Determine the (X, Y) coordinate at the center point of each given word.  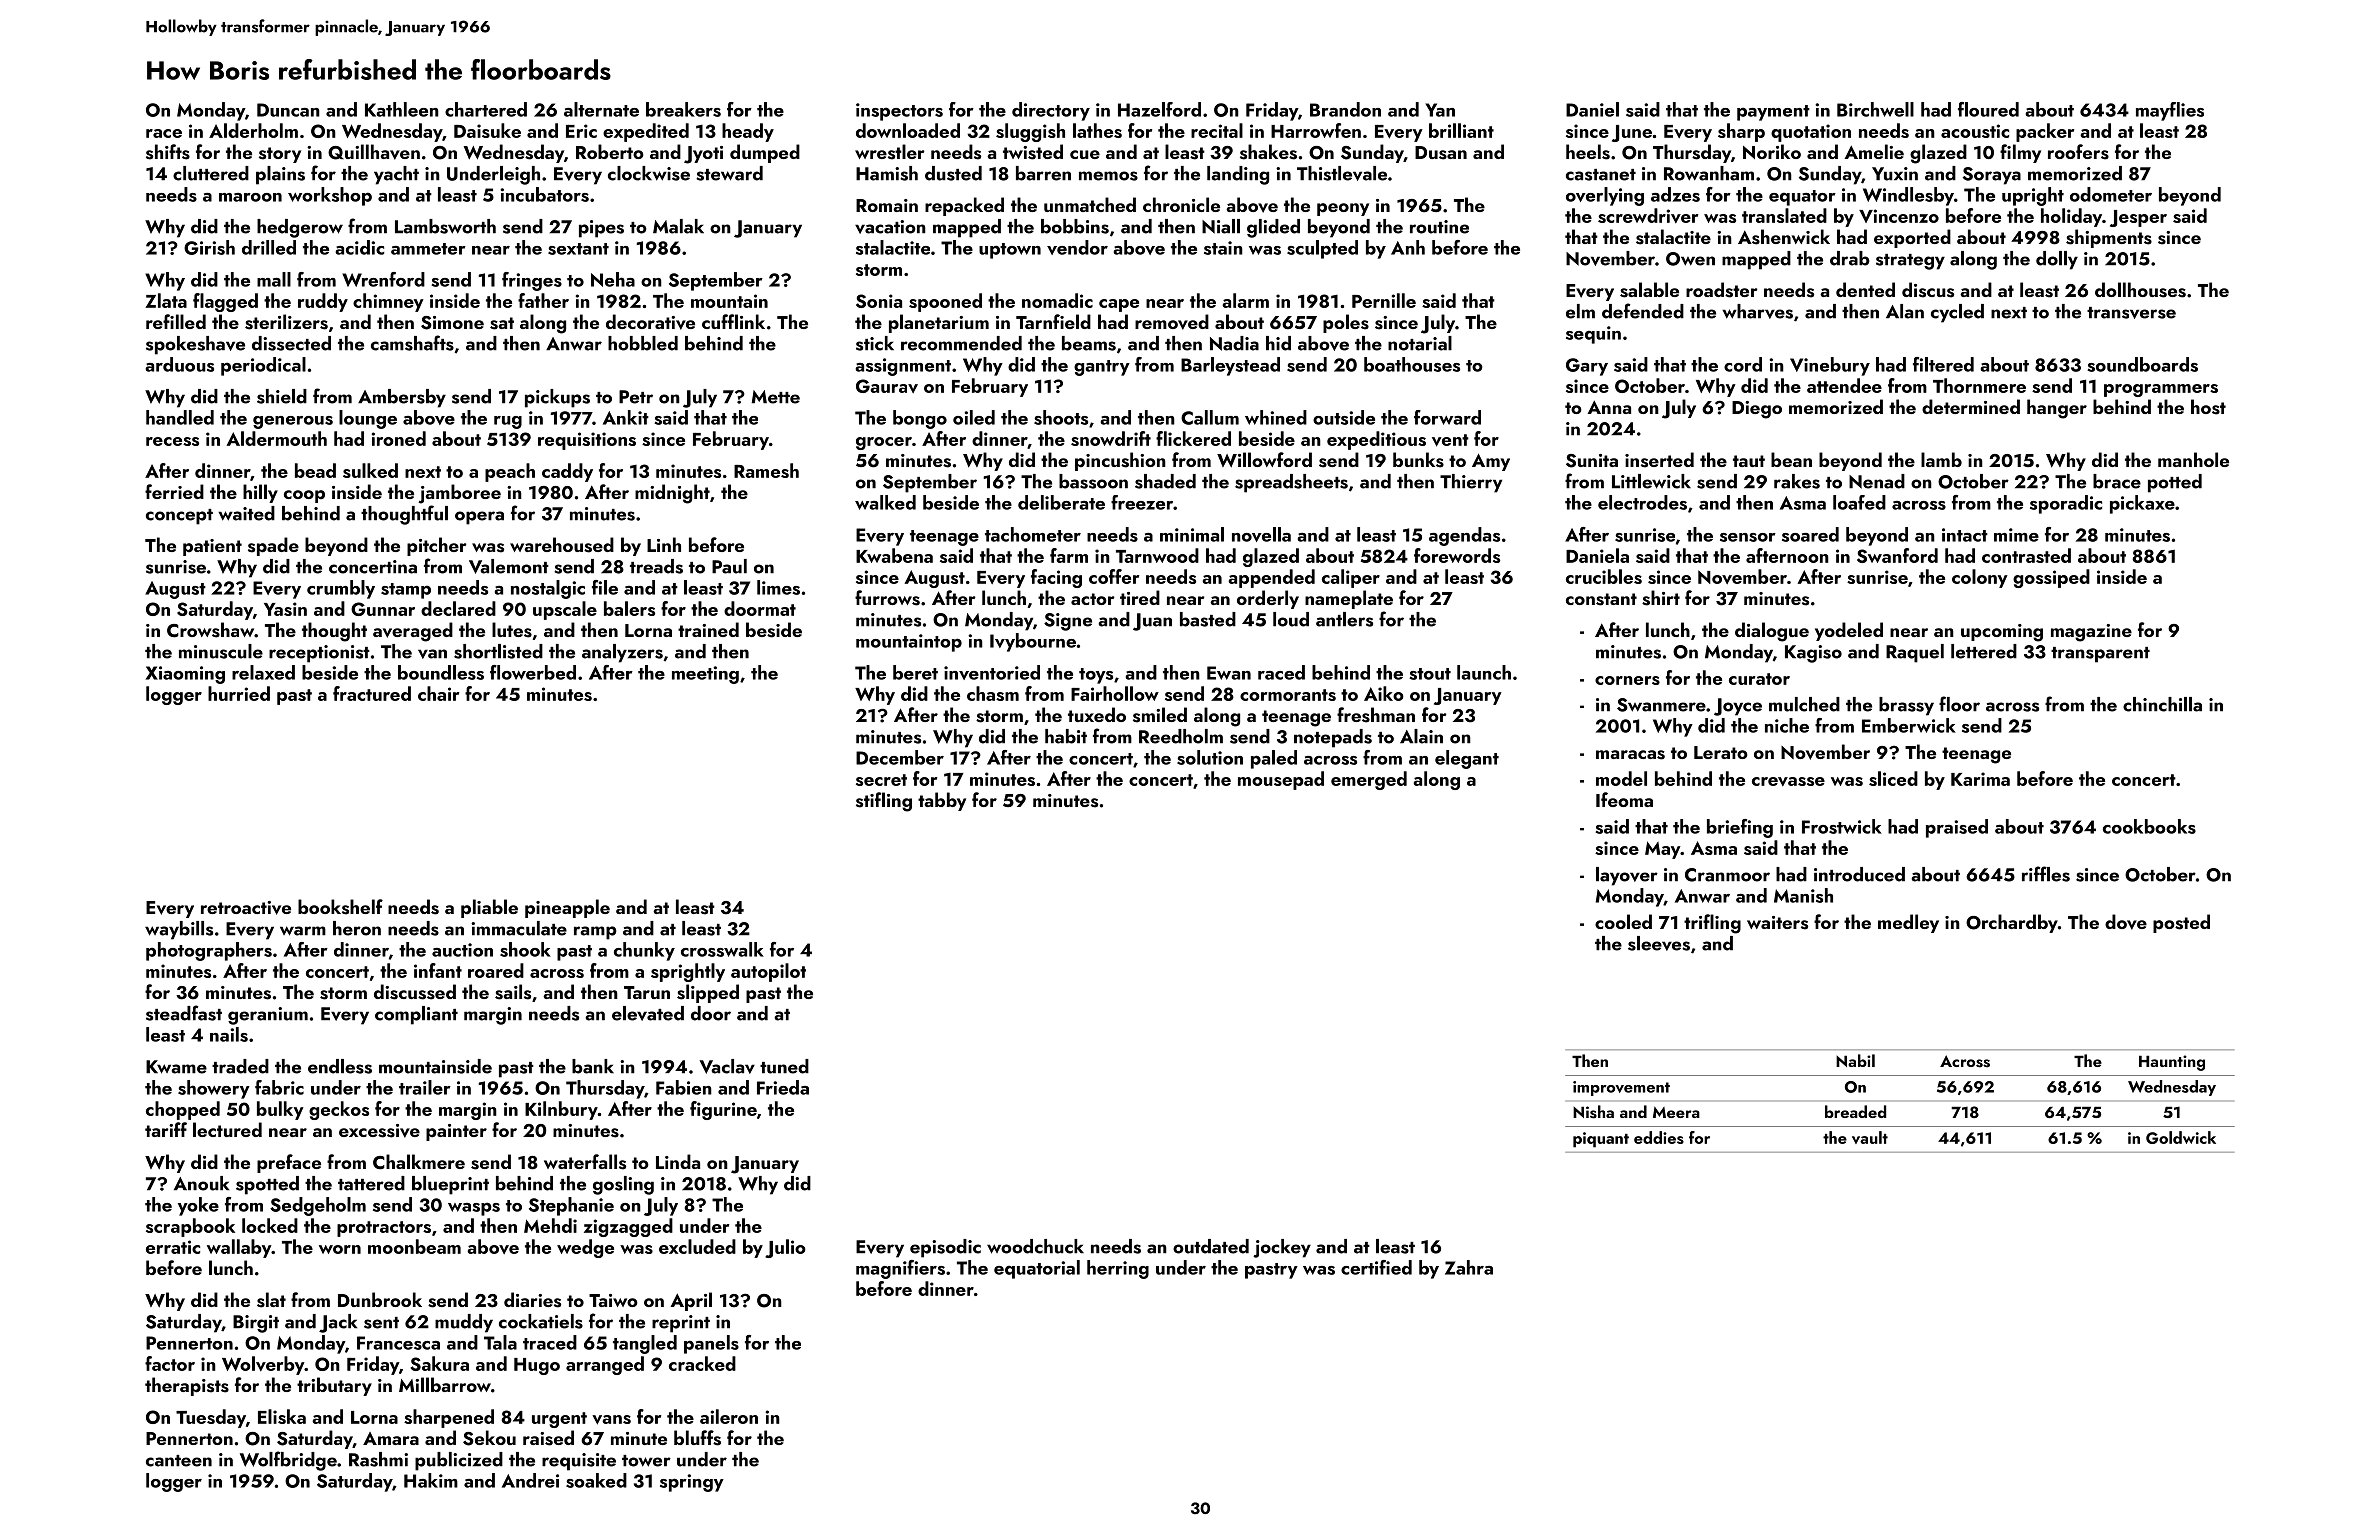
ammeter (428, 249)
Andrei (530, 1480)
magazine (2091, 633)
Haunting (2172, 1063)
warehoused (562, 545)
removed (1172, 322)
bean (1791, 459)
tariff (166, 1129)
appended (1271, 578)
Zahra (1469, 1267)
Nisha (1593, 1112)
